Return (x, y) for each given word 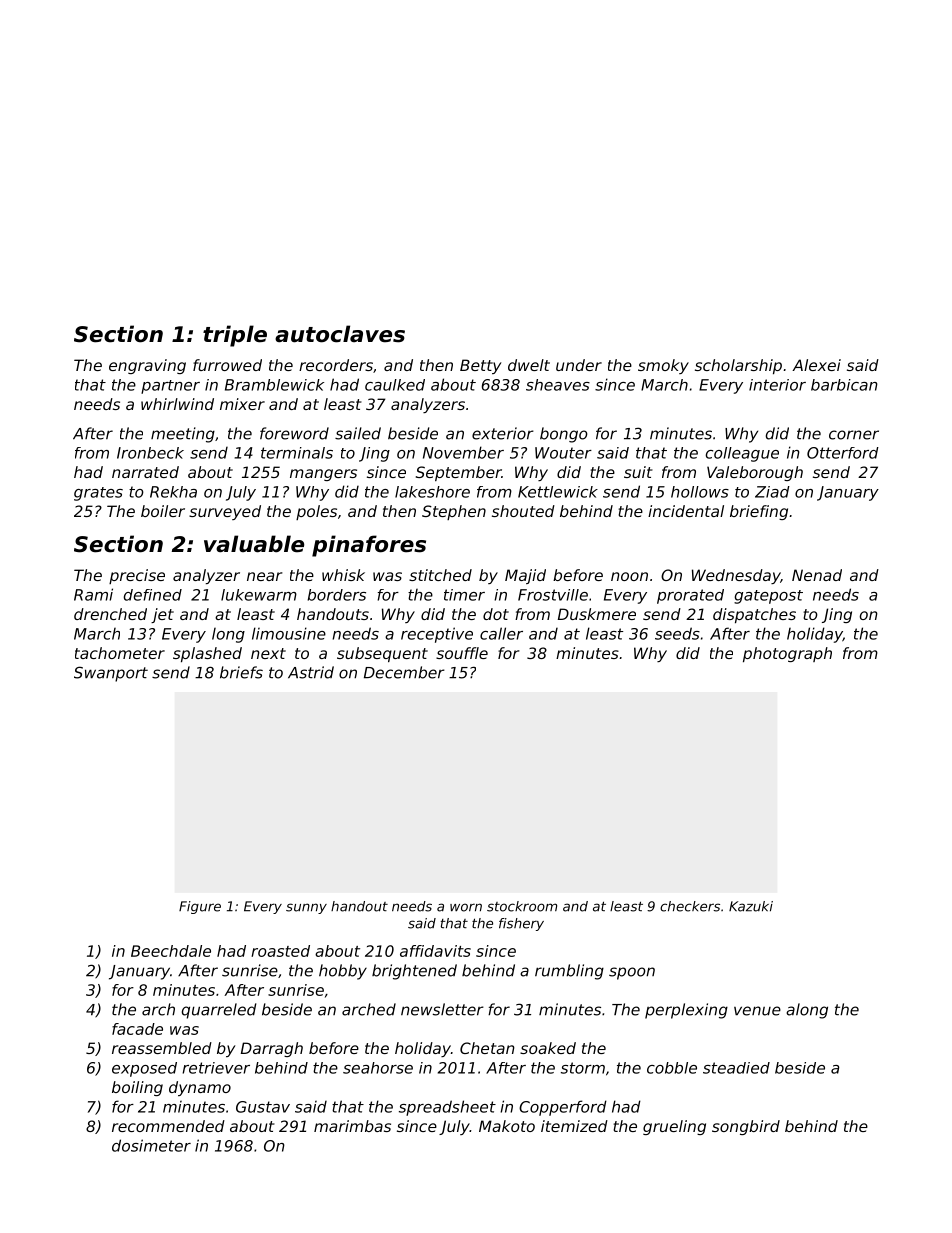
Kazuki (751, 906)
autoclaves (340, 334)
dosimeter (151, 1145)
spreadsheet (447, 1108)
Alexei (816, 365)
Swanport (111, 674)
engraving (147, 366)
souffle (462, 653)
